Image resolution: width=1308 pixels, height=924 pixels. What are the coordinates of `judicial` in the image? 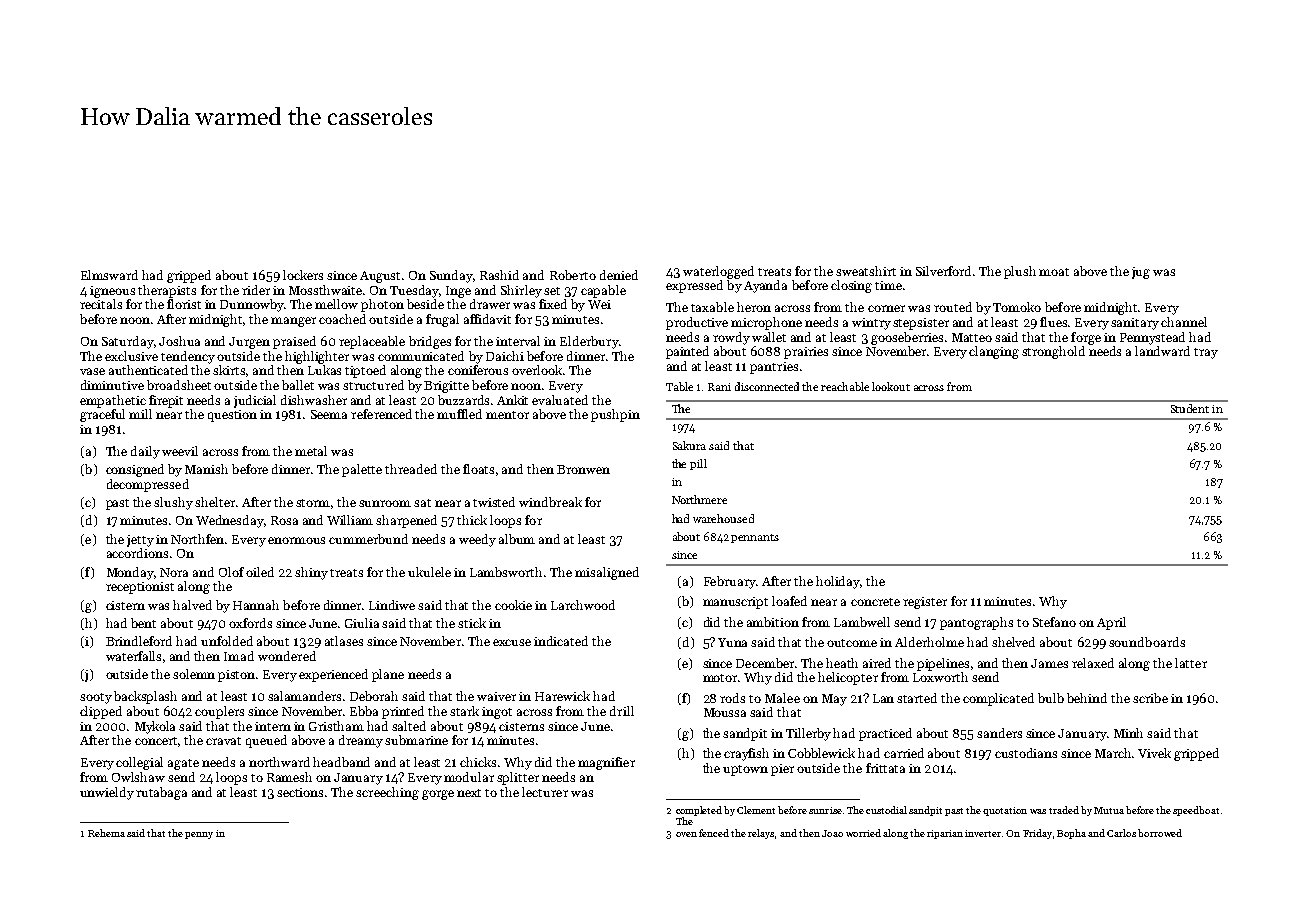 It's located at (255, 401).
